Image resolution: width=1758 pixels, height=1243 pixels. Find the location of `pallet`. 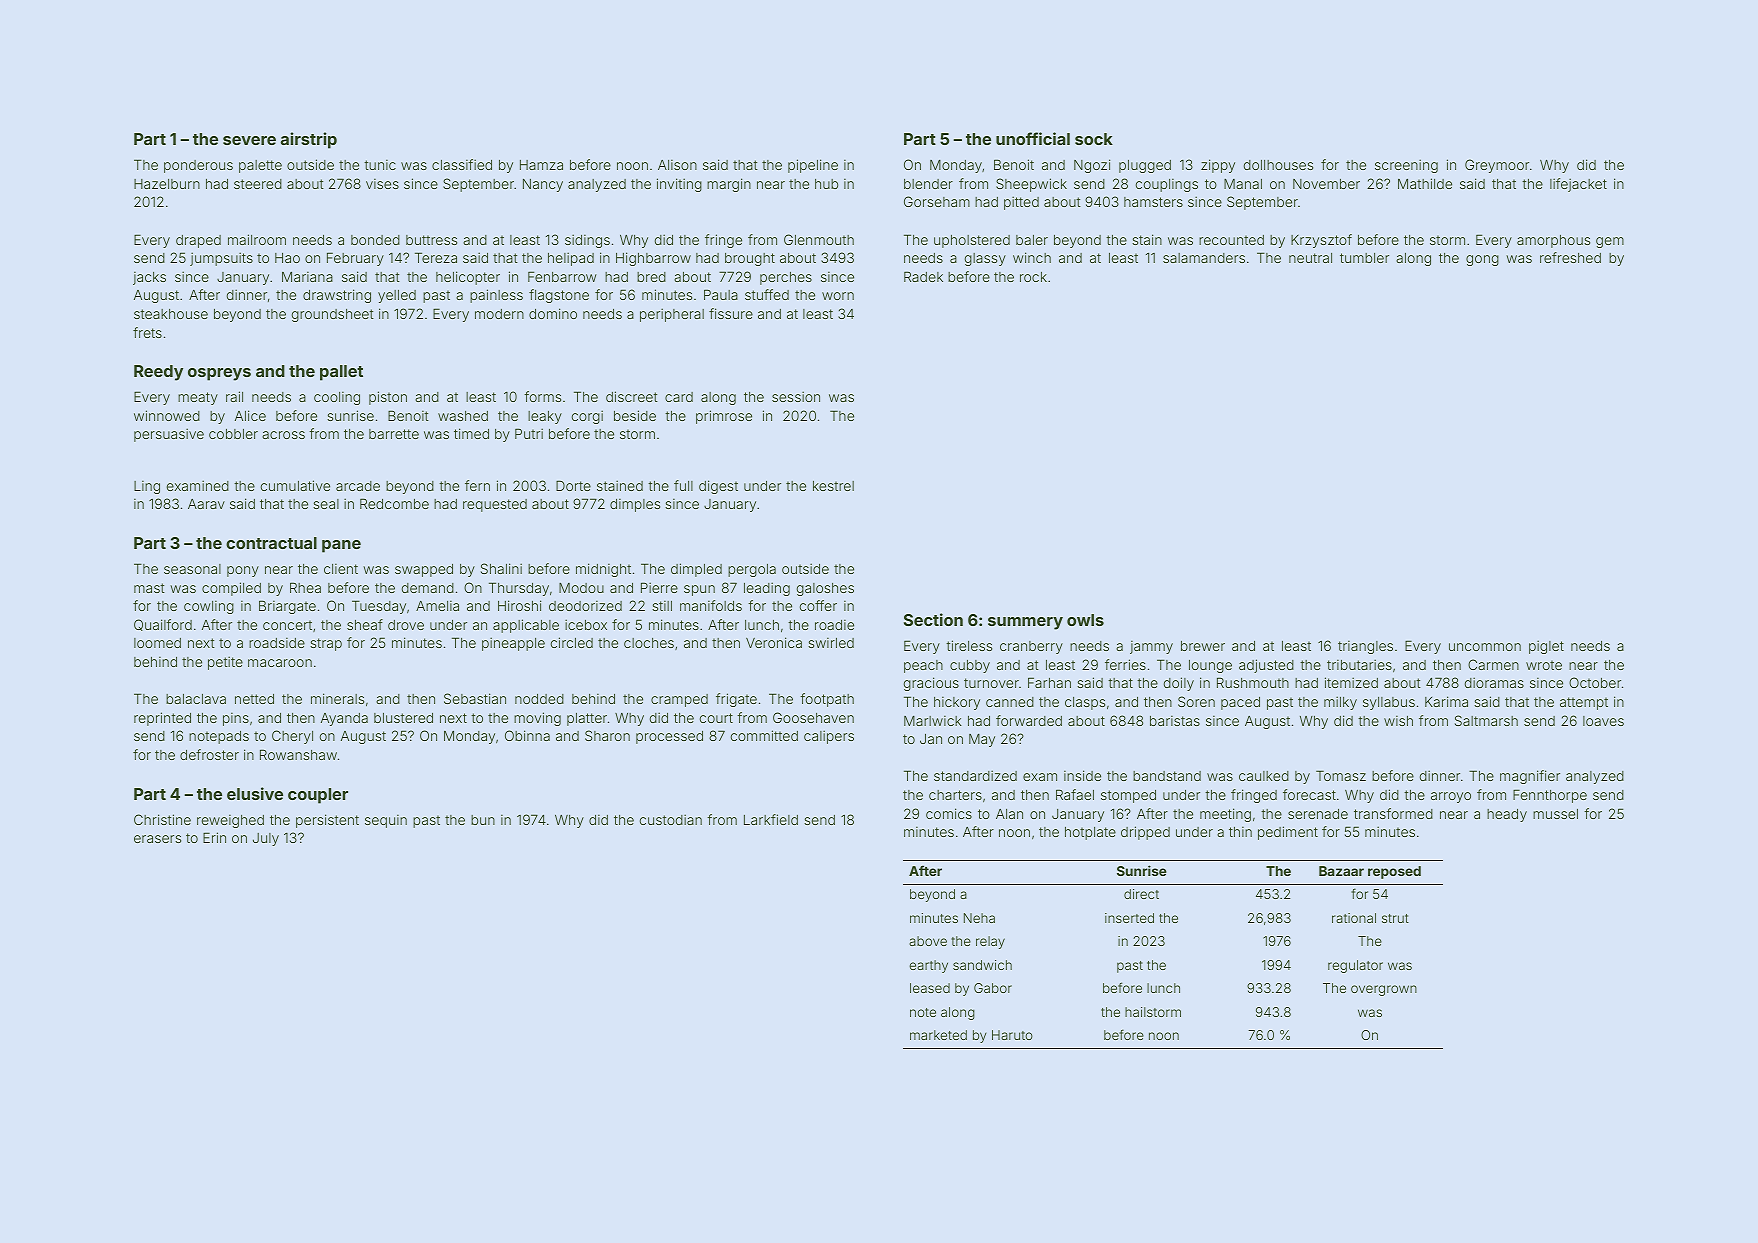

pallet is located at coordinates (341, 373).
